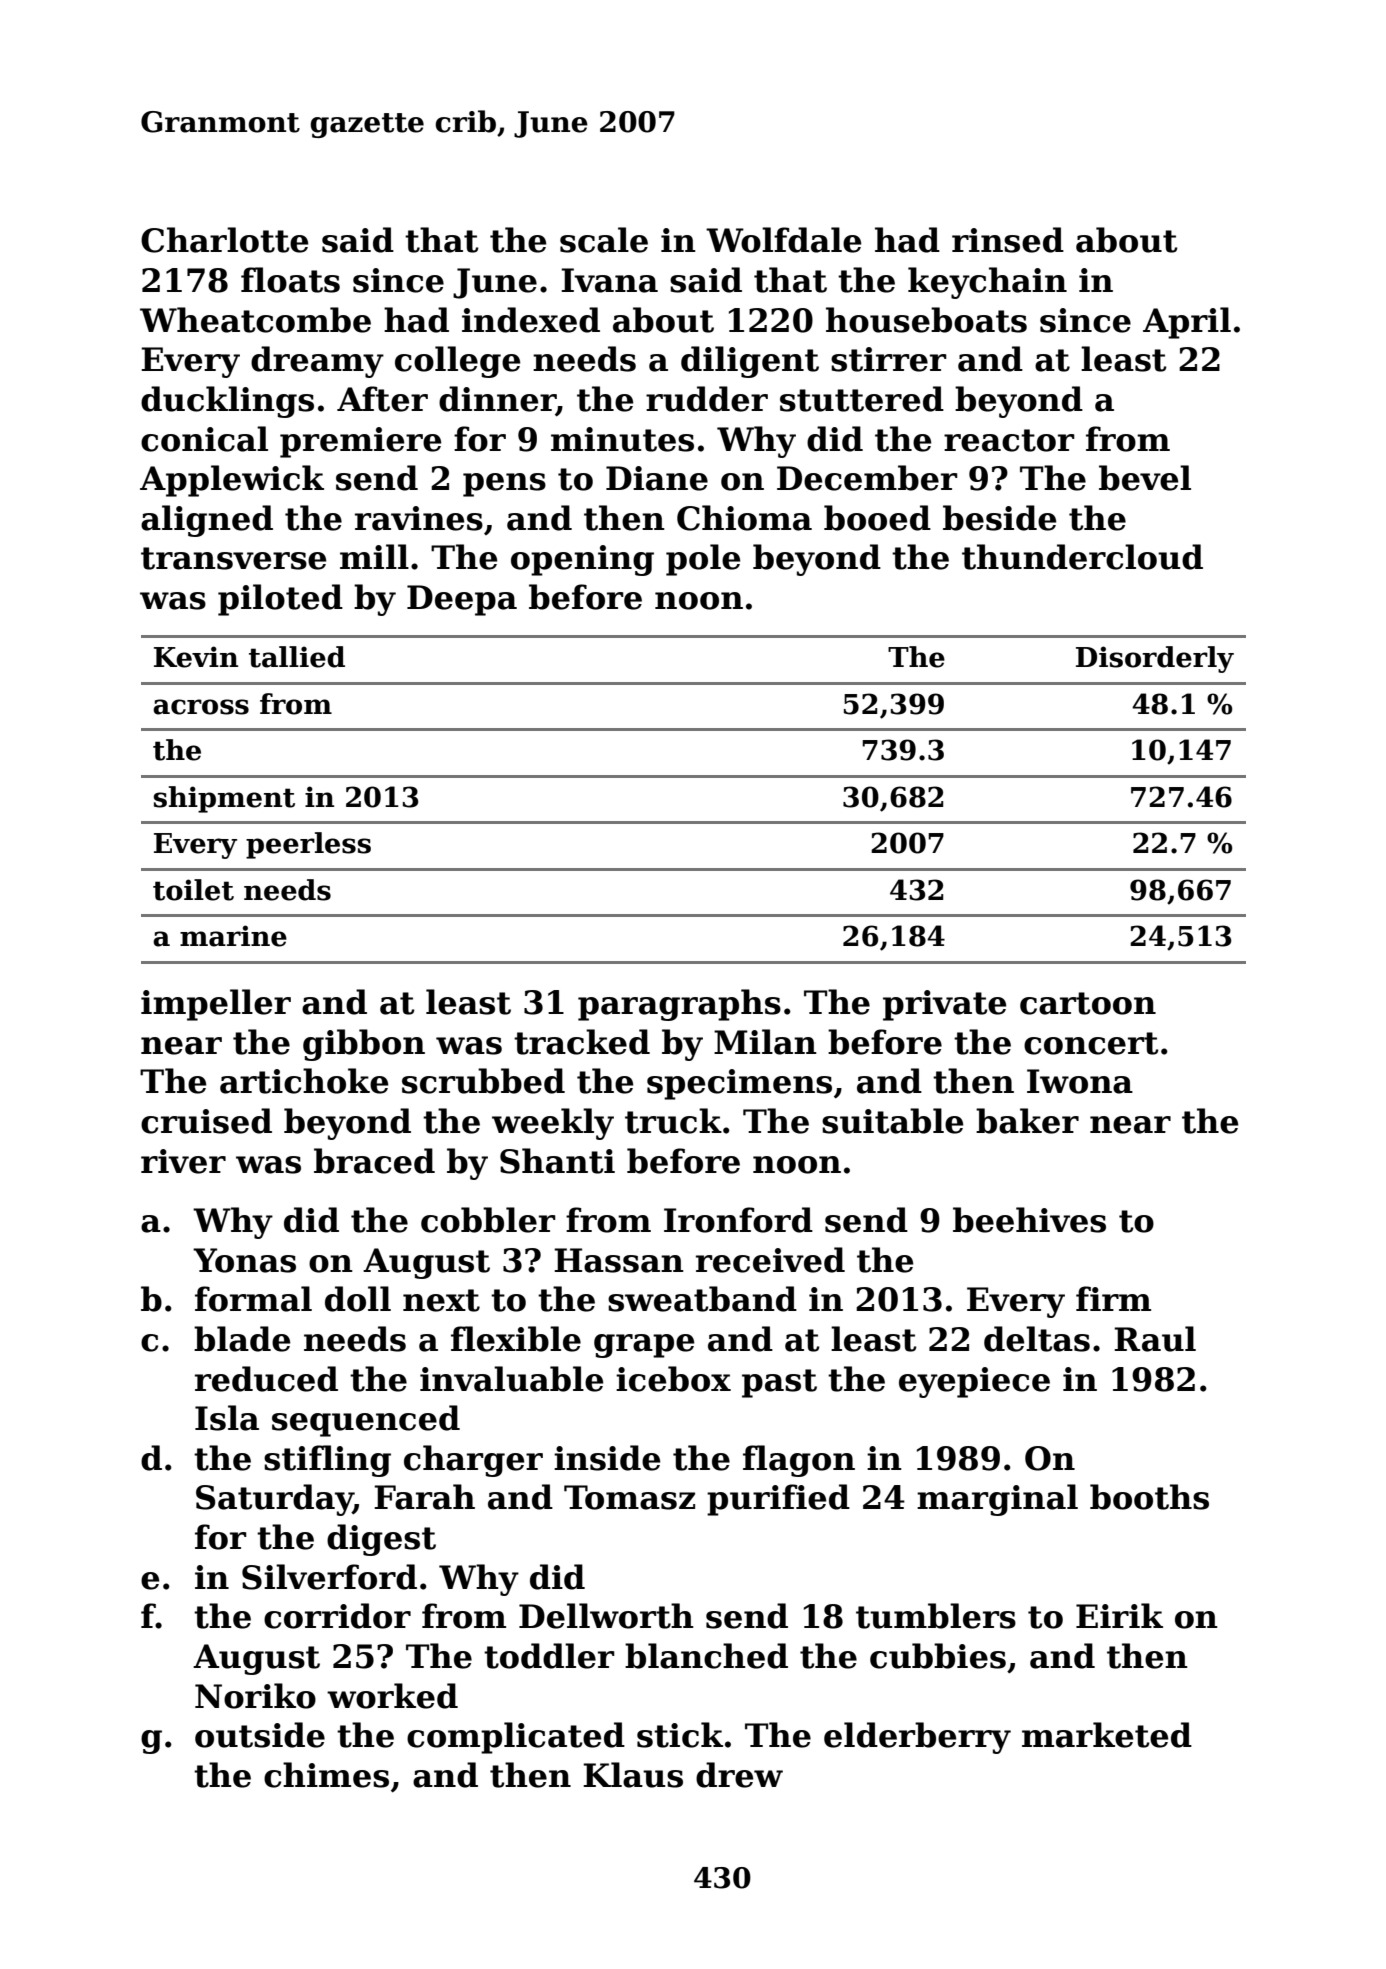  I want to click on marine, so click(233, 936).
